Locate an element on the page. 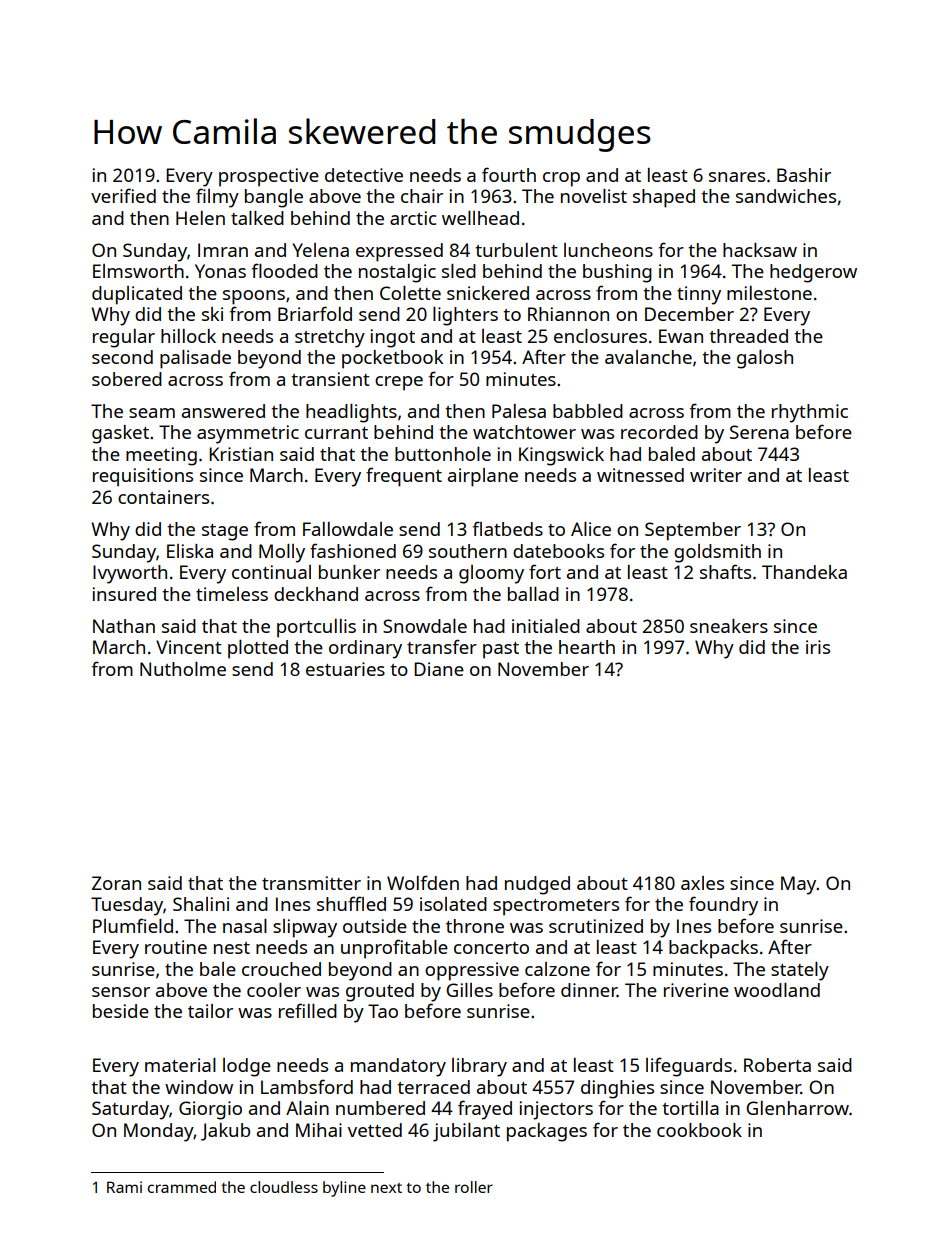 The image size is (952, 1233). crammed is located at coordinates (182, 1187).
